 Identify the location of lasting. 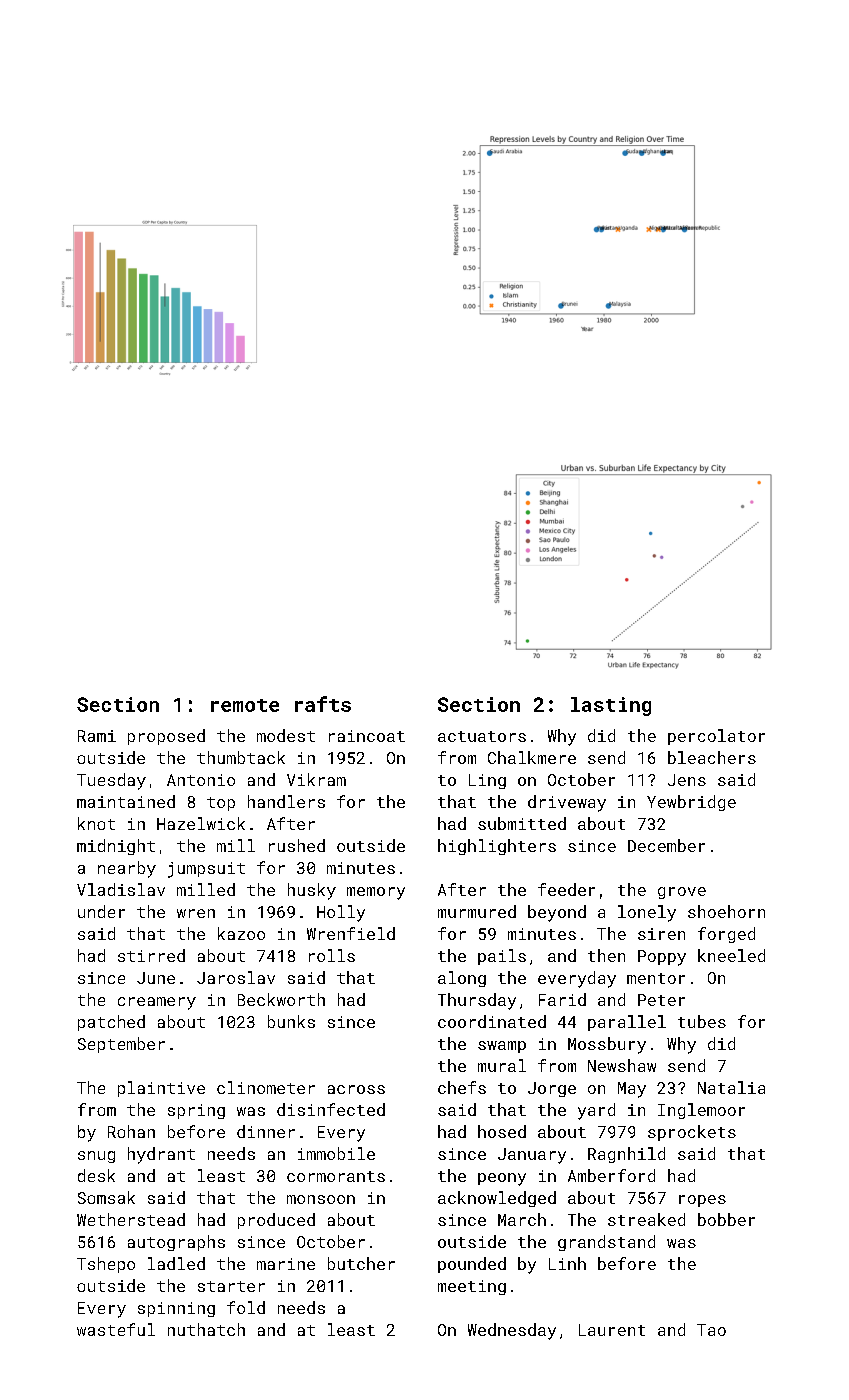
(611, 706).
